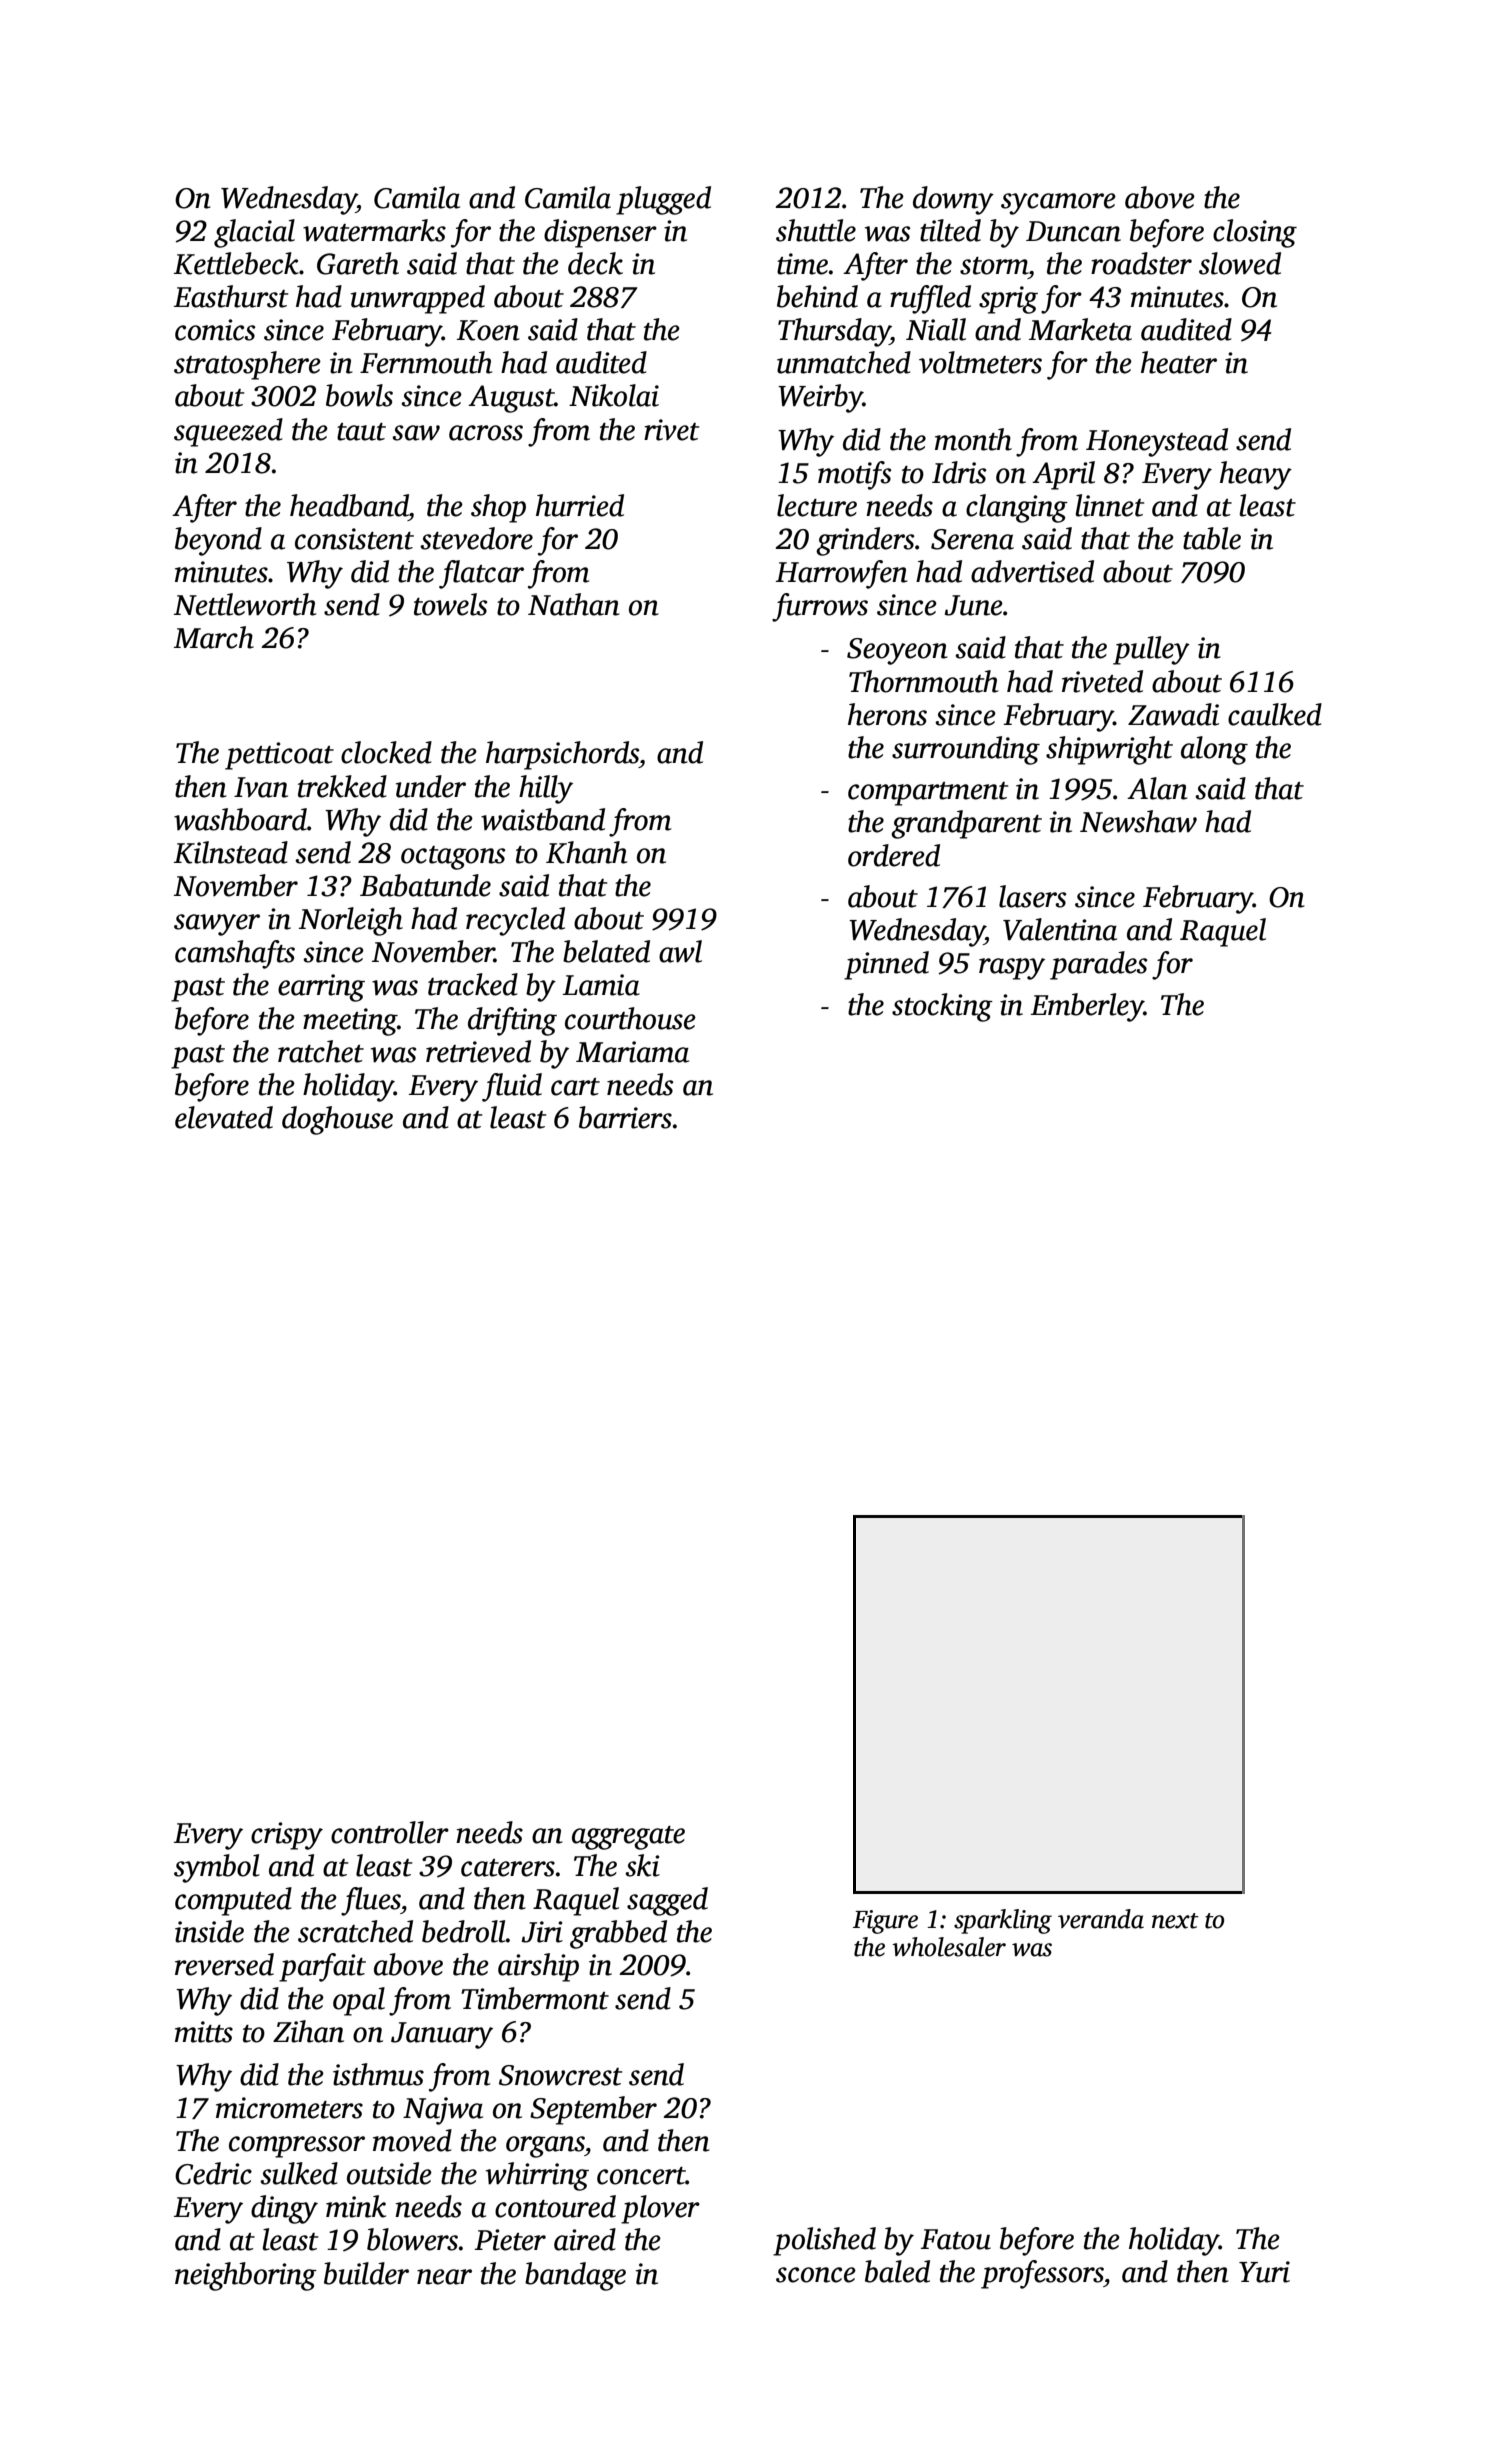 The height and width of the screenshot is (2464, 1496). What do you see at coordinates (1264, 2272) in the screenshot?
I see `Yuri` at bounding box center [1264, 2272].
